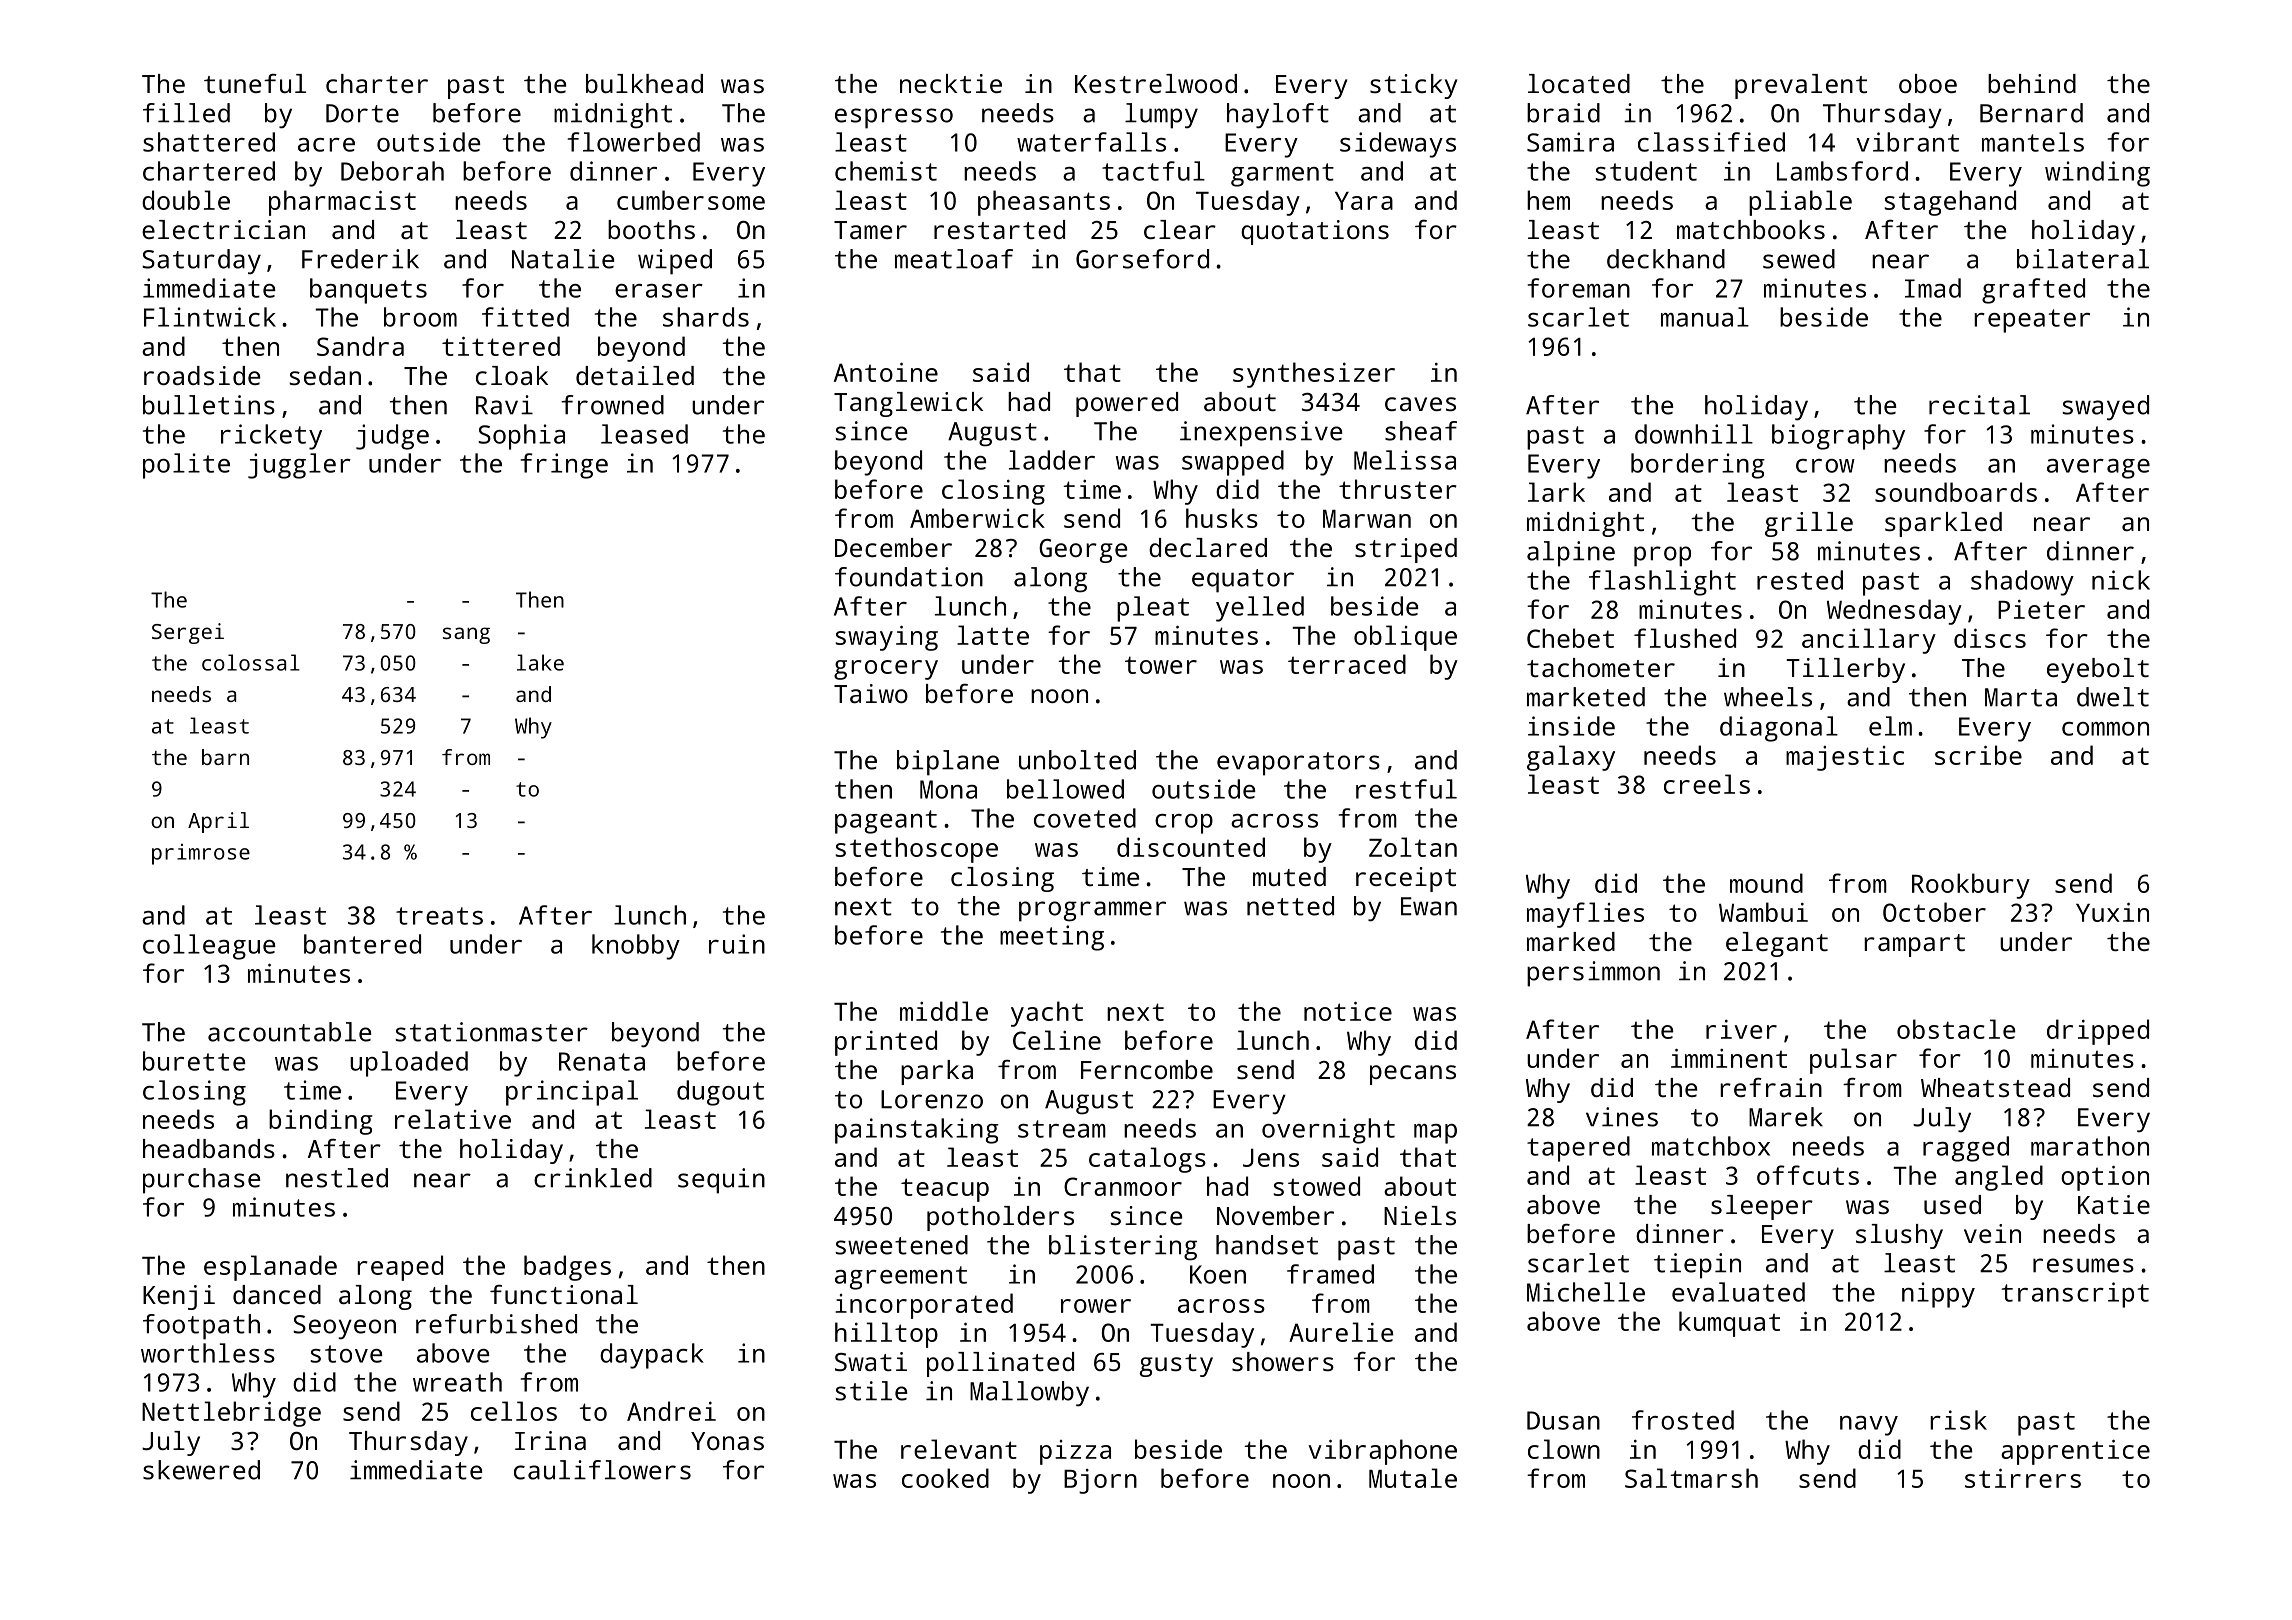  Describe the element at coordinates (231, 1414) in the page. I see `Nettlebridge` at that location.
